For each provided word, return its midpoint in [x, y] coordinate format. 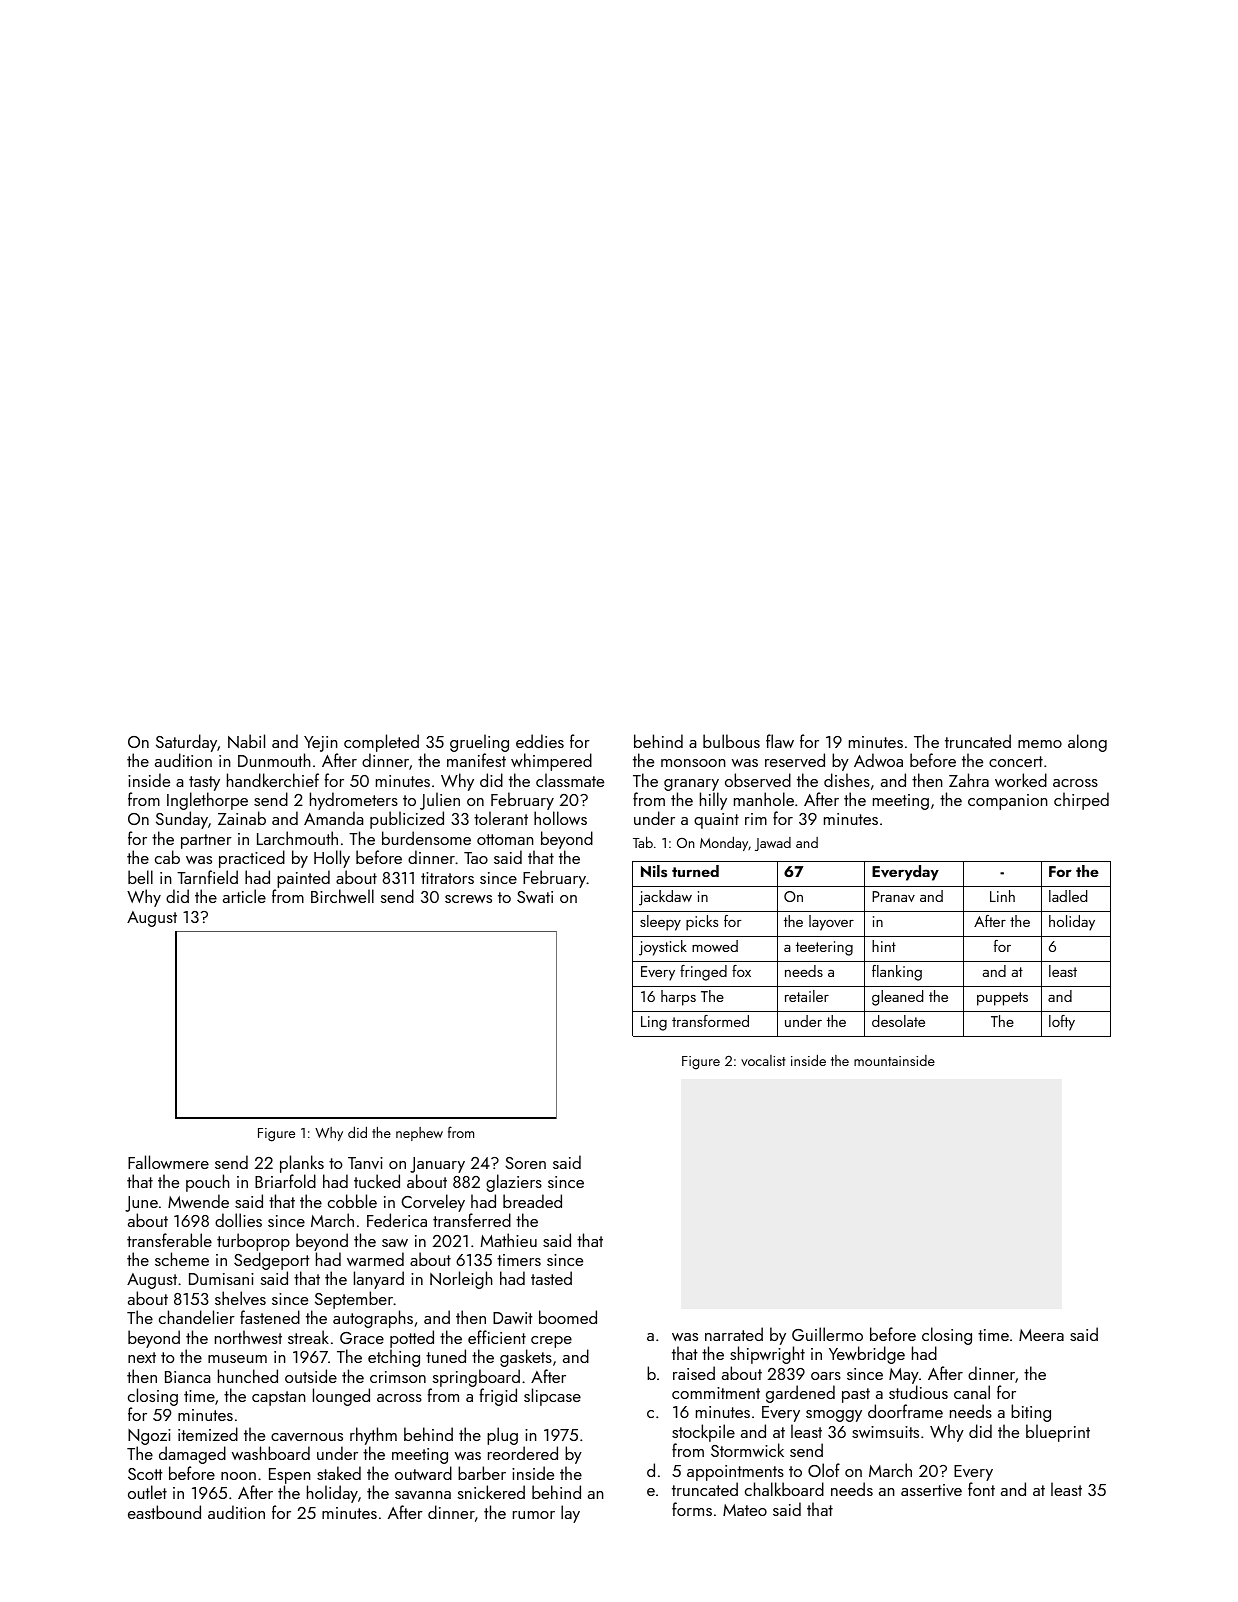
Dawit [513, 1318]
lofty [1062, 1023]
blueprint [1058, 1433]
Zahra [969, 780]
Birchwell [342, 896]
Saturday [186, 743]
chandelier [197, 1317]
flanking [897, 973]
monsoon [693, 763]
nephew [419, 1134]
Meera [1041, 1335]
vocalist [763, 1060]
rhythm [373, 1436]
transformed [710, 1021]
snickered [491, 1492]
